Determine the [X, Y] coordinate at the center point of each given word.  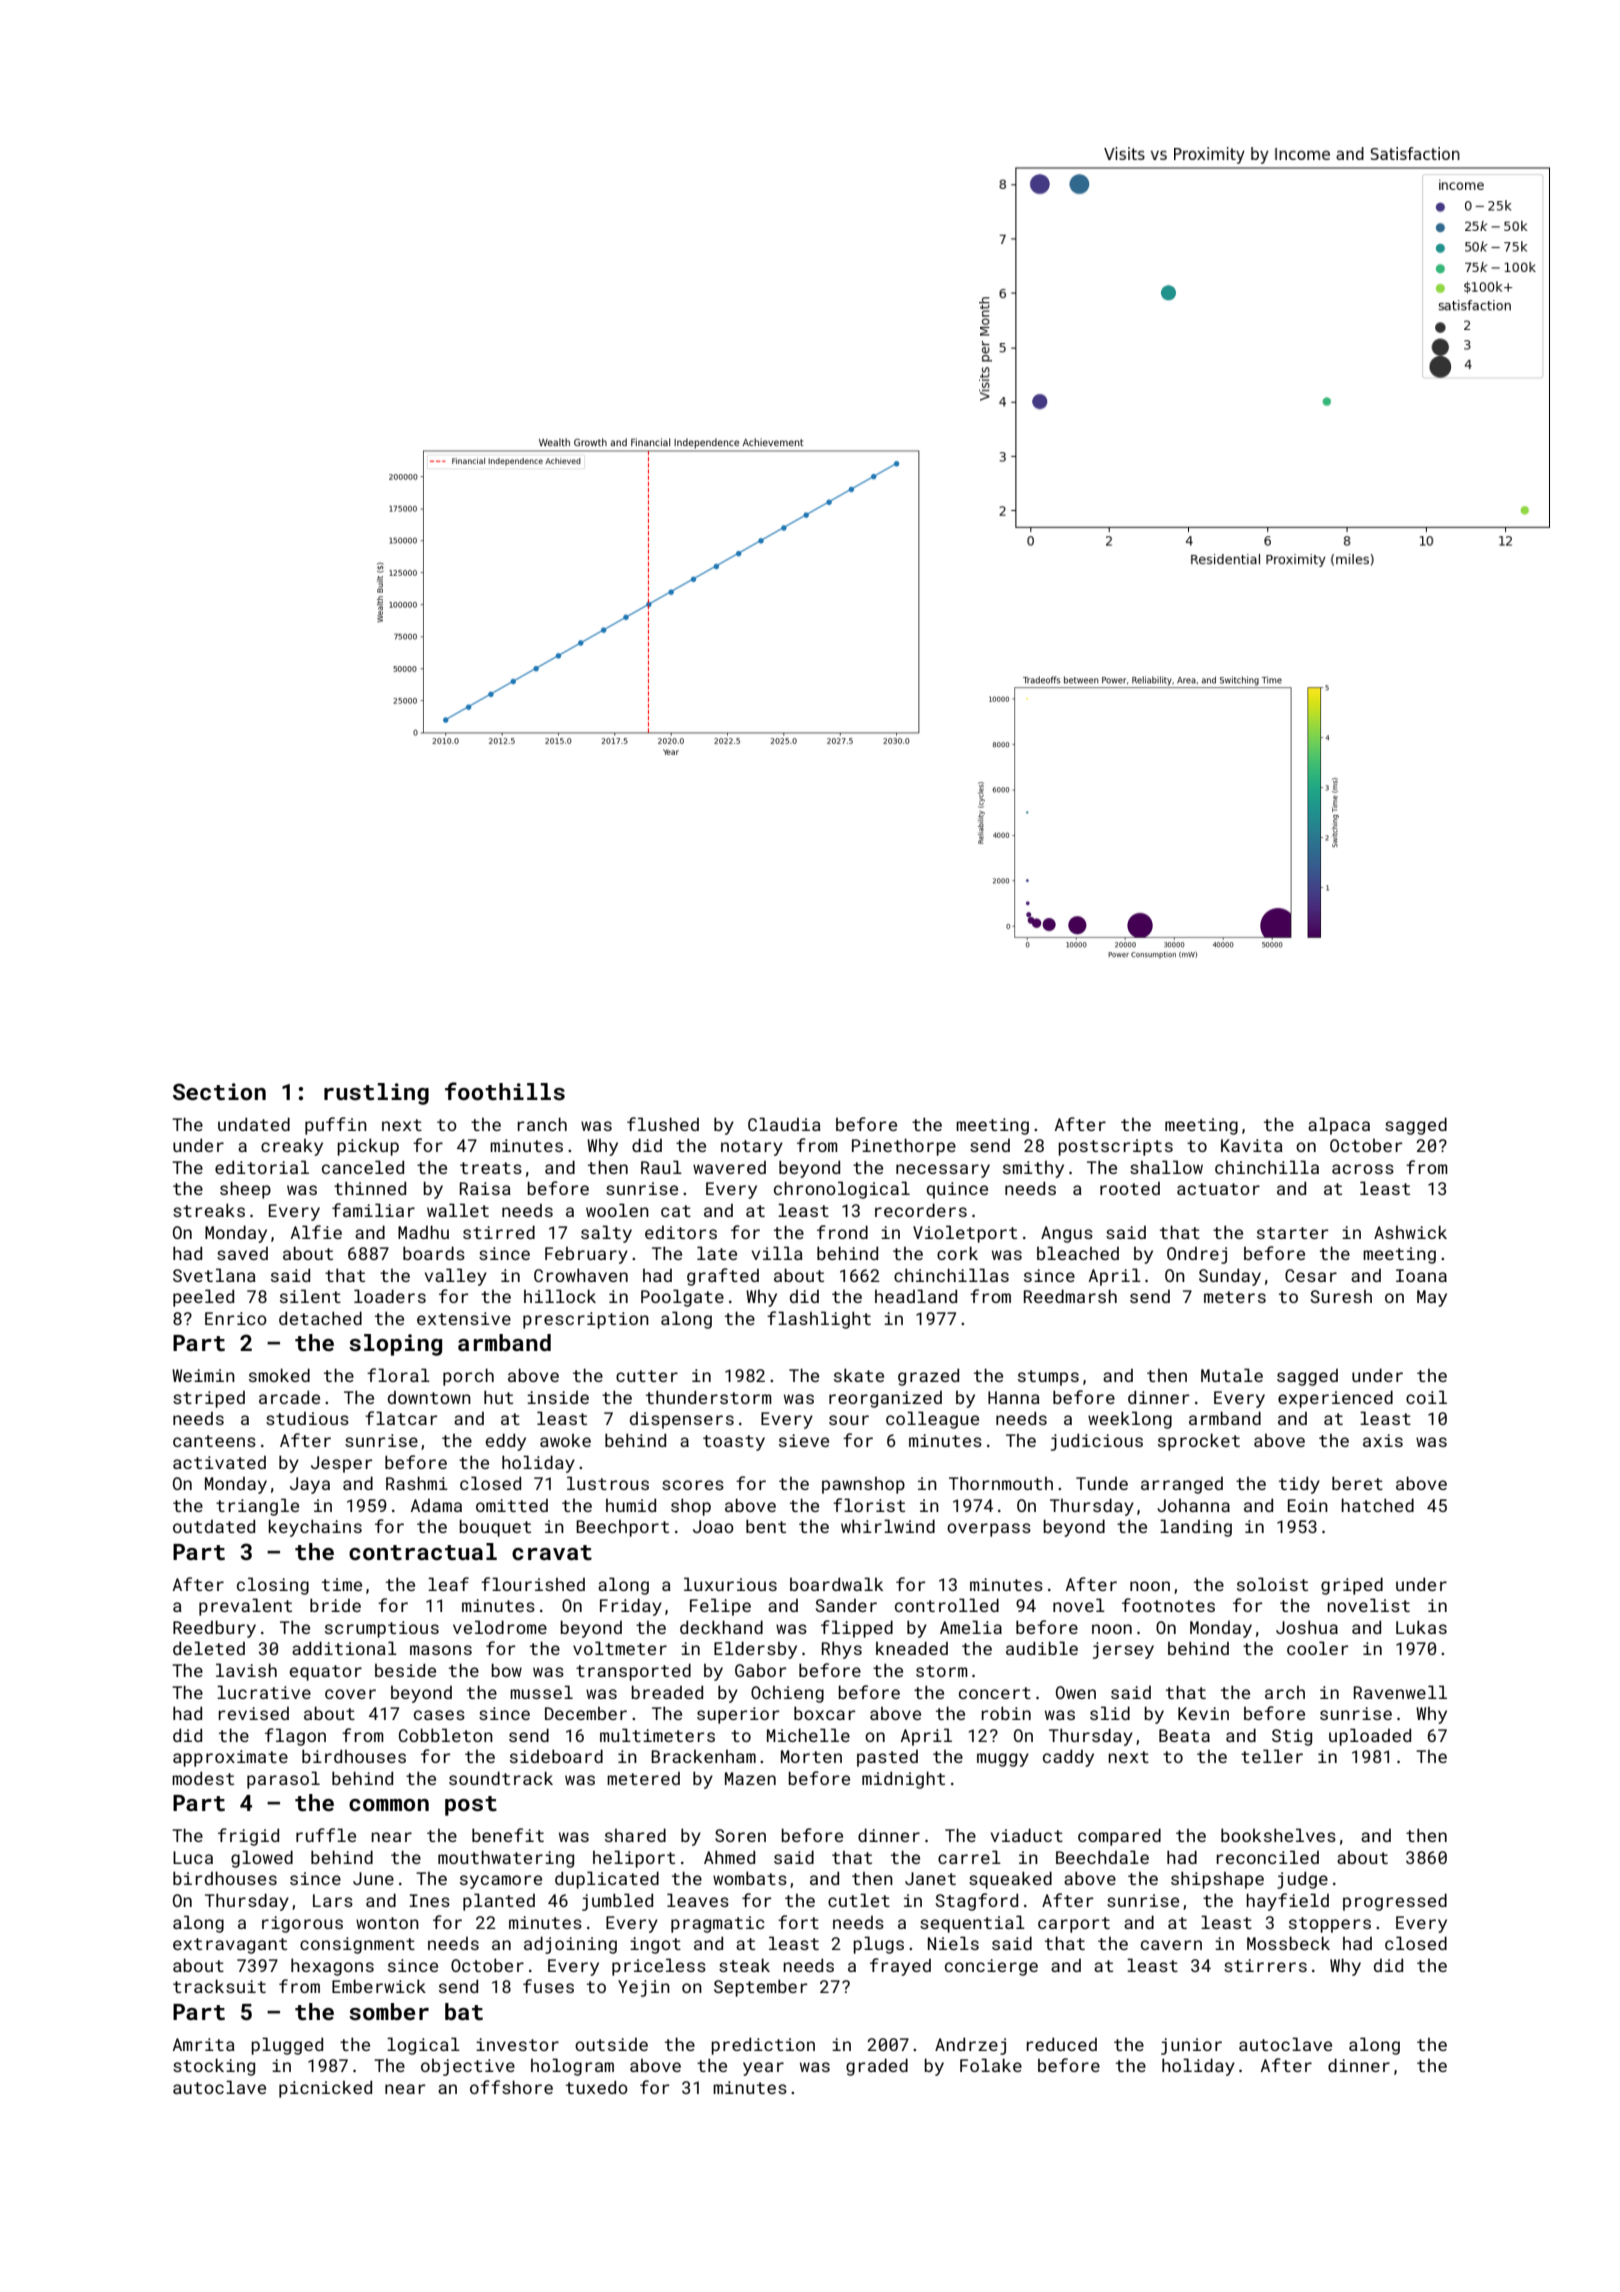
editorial [262, 1167]
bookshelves [1278, 1835]
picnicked [325, 2089]
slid [1110, 1713]
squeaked [1010, 1880]
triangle [257, 1507]
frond [842, 1232]
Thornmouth [1001, 1483]
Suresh [1341, 1296]
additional [344, 1648]
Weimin [203, 1375]
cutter [647, 1376]
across [1363, 1169]
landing [1196, 1528]
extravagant [230, 1946]
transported [633, 1672]
